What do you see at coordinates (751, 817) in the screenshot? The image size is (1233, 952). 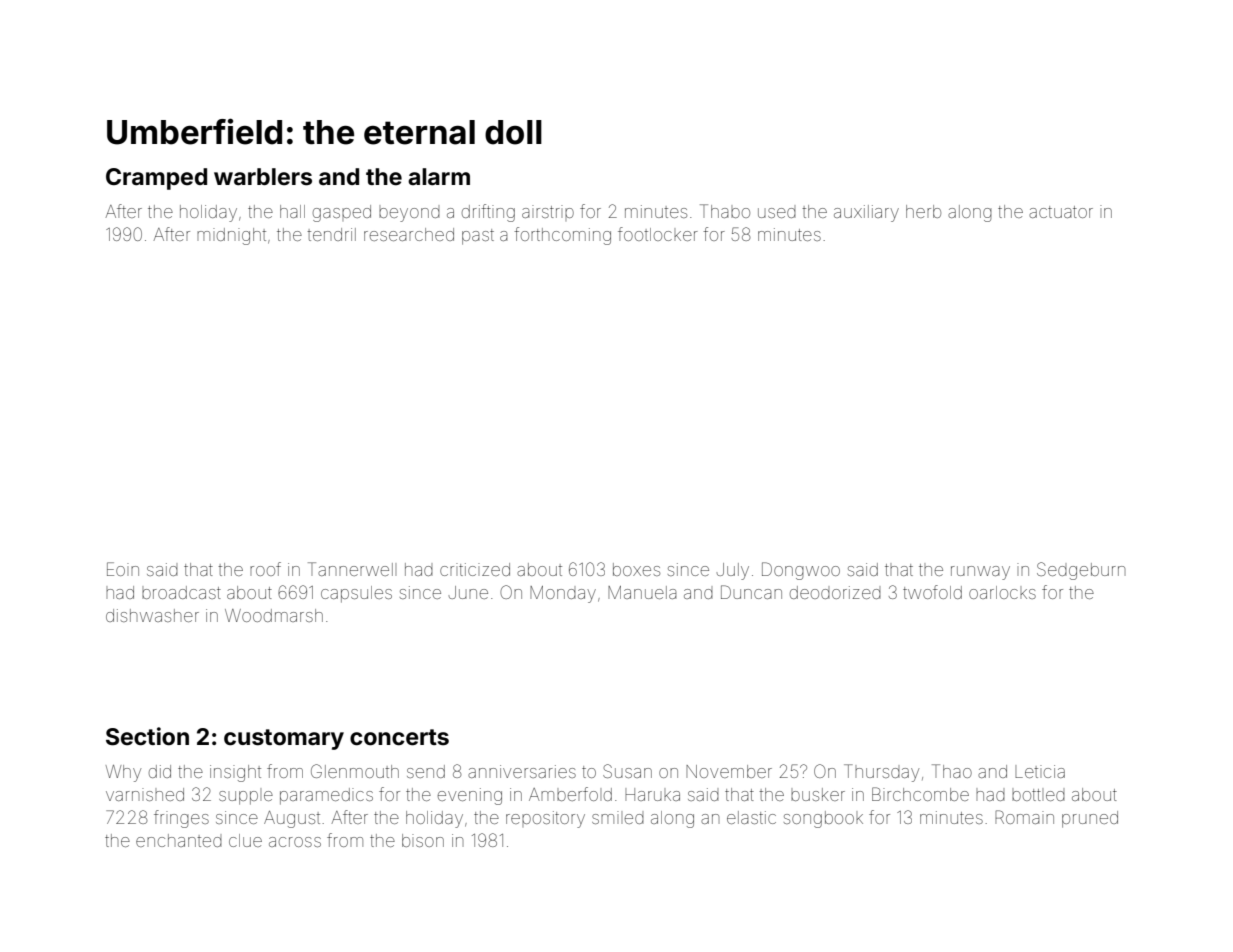 I see `elastic` at bounding box center [751, 817].
